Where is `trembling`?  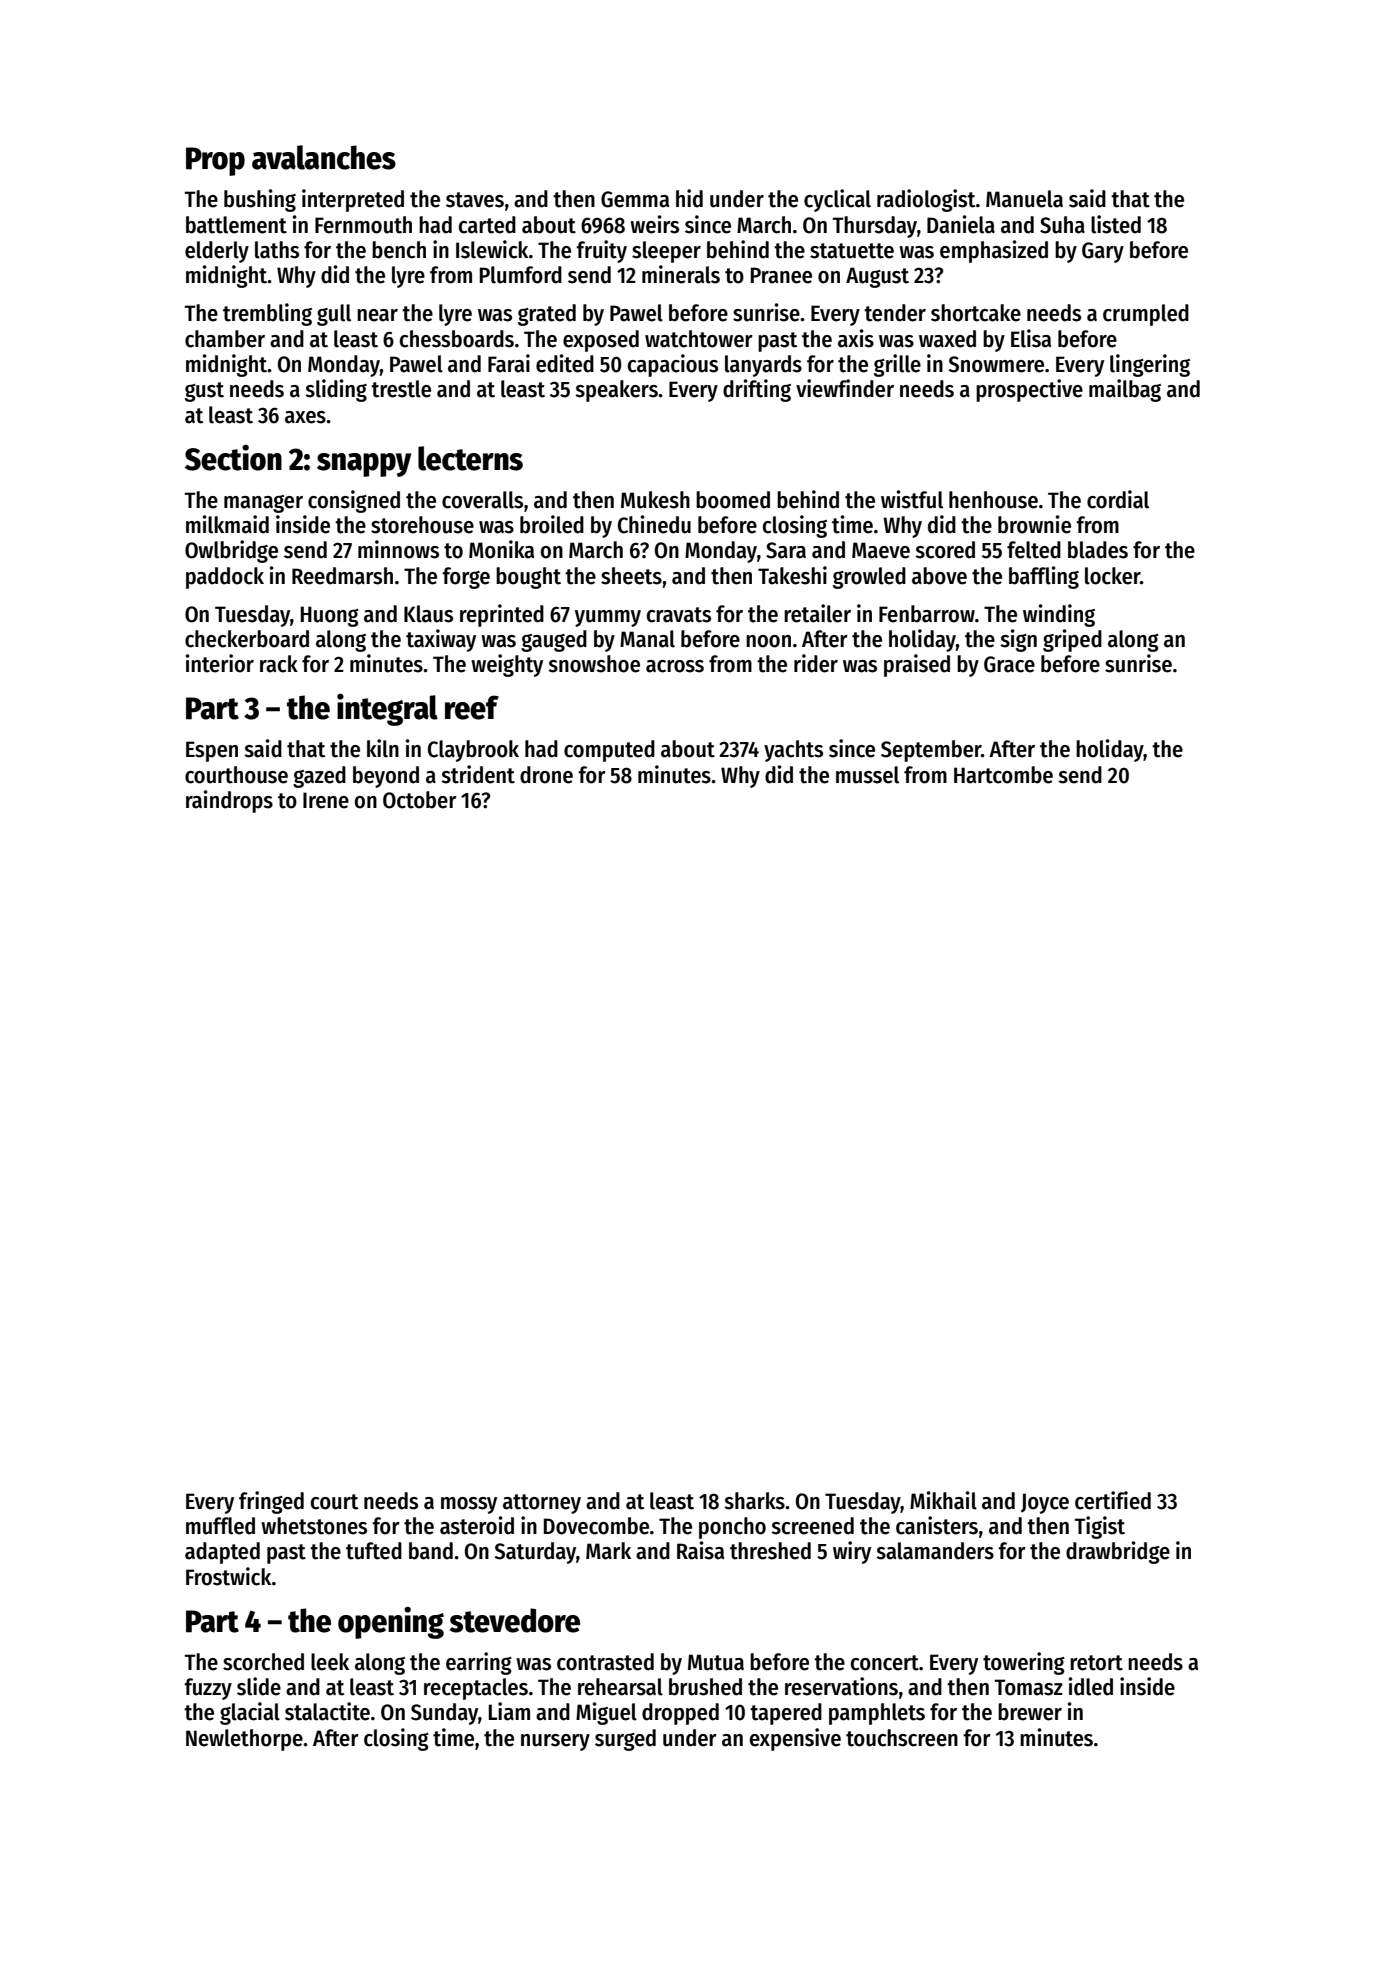
trembling is located at coordinates (267, 314).
